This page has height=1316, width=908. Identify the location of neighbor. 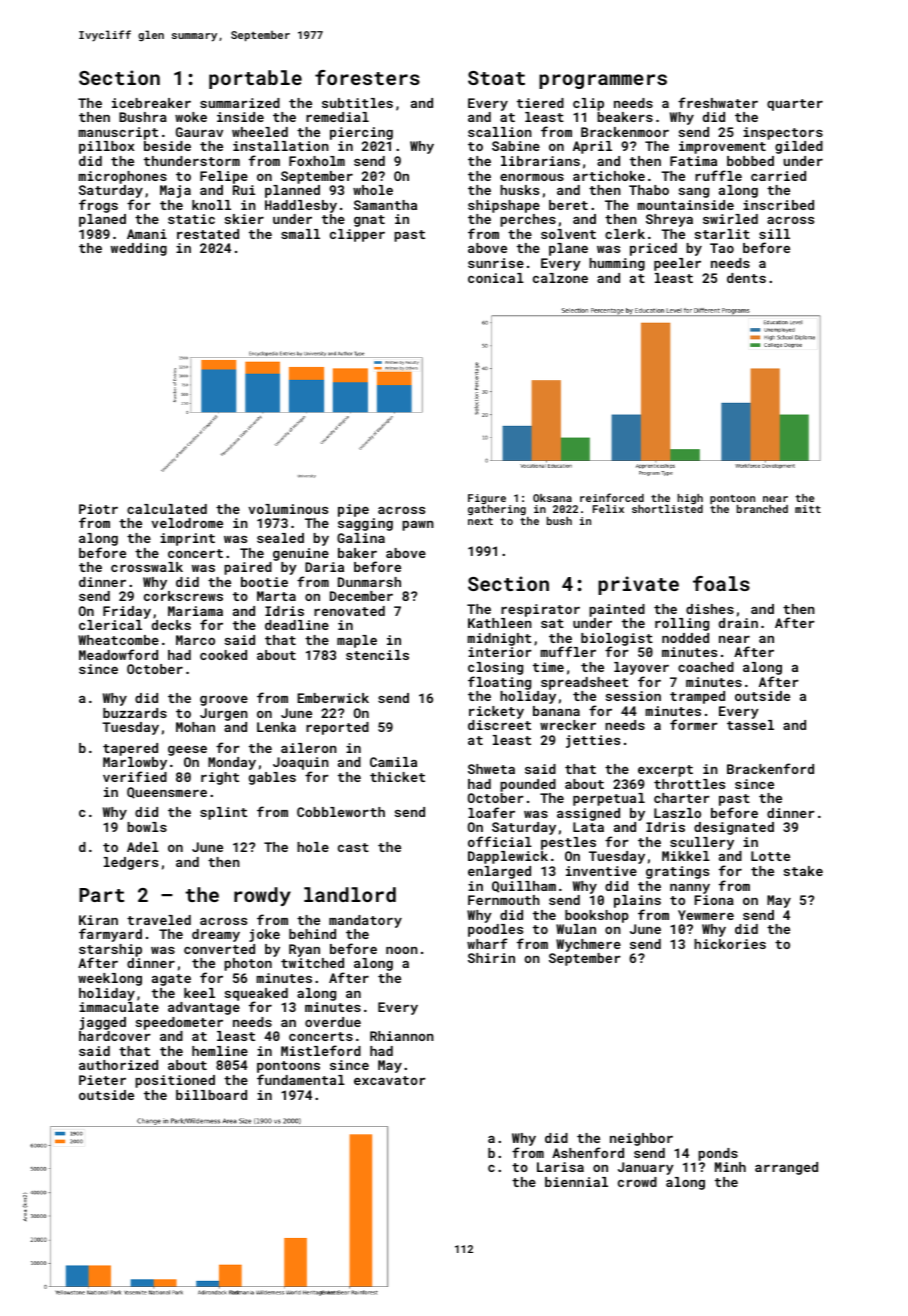
(641, 1139).
